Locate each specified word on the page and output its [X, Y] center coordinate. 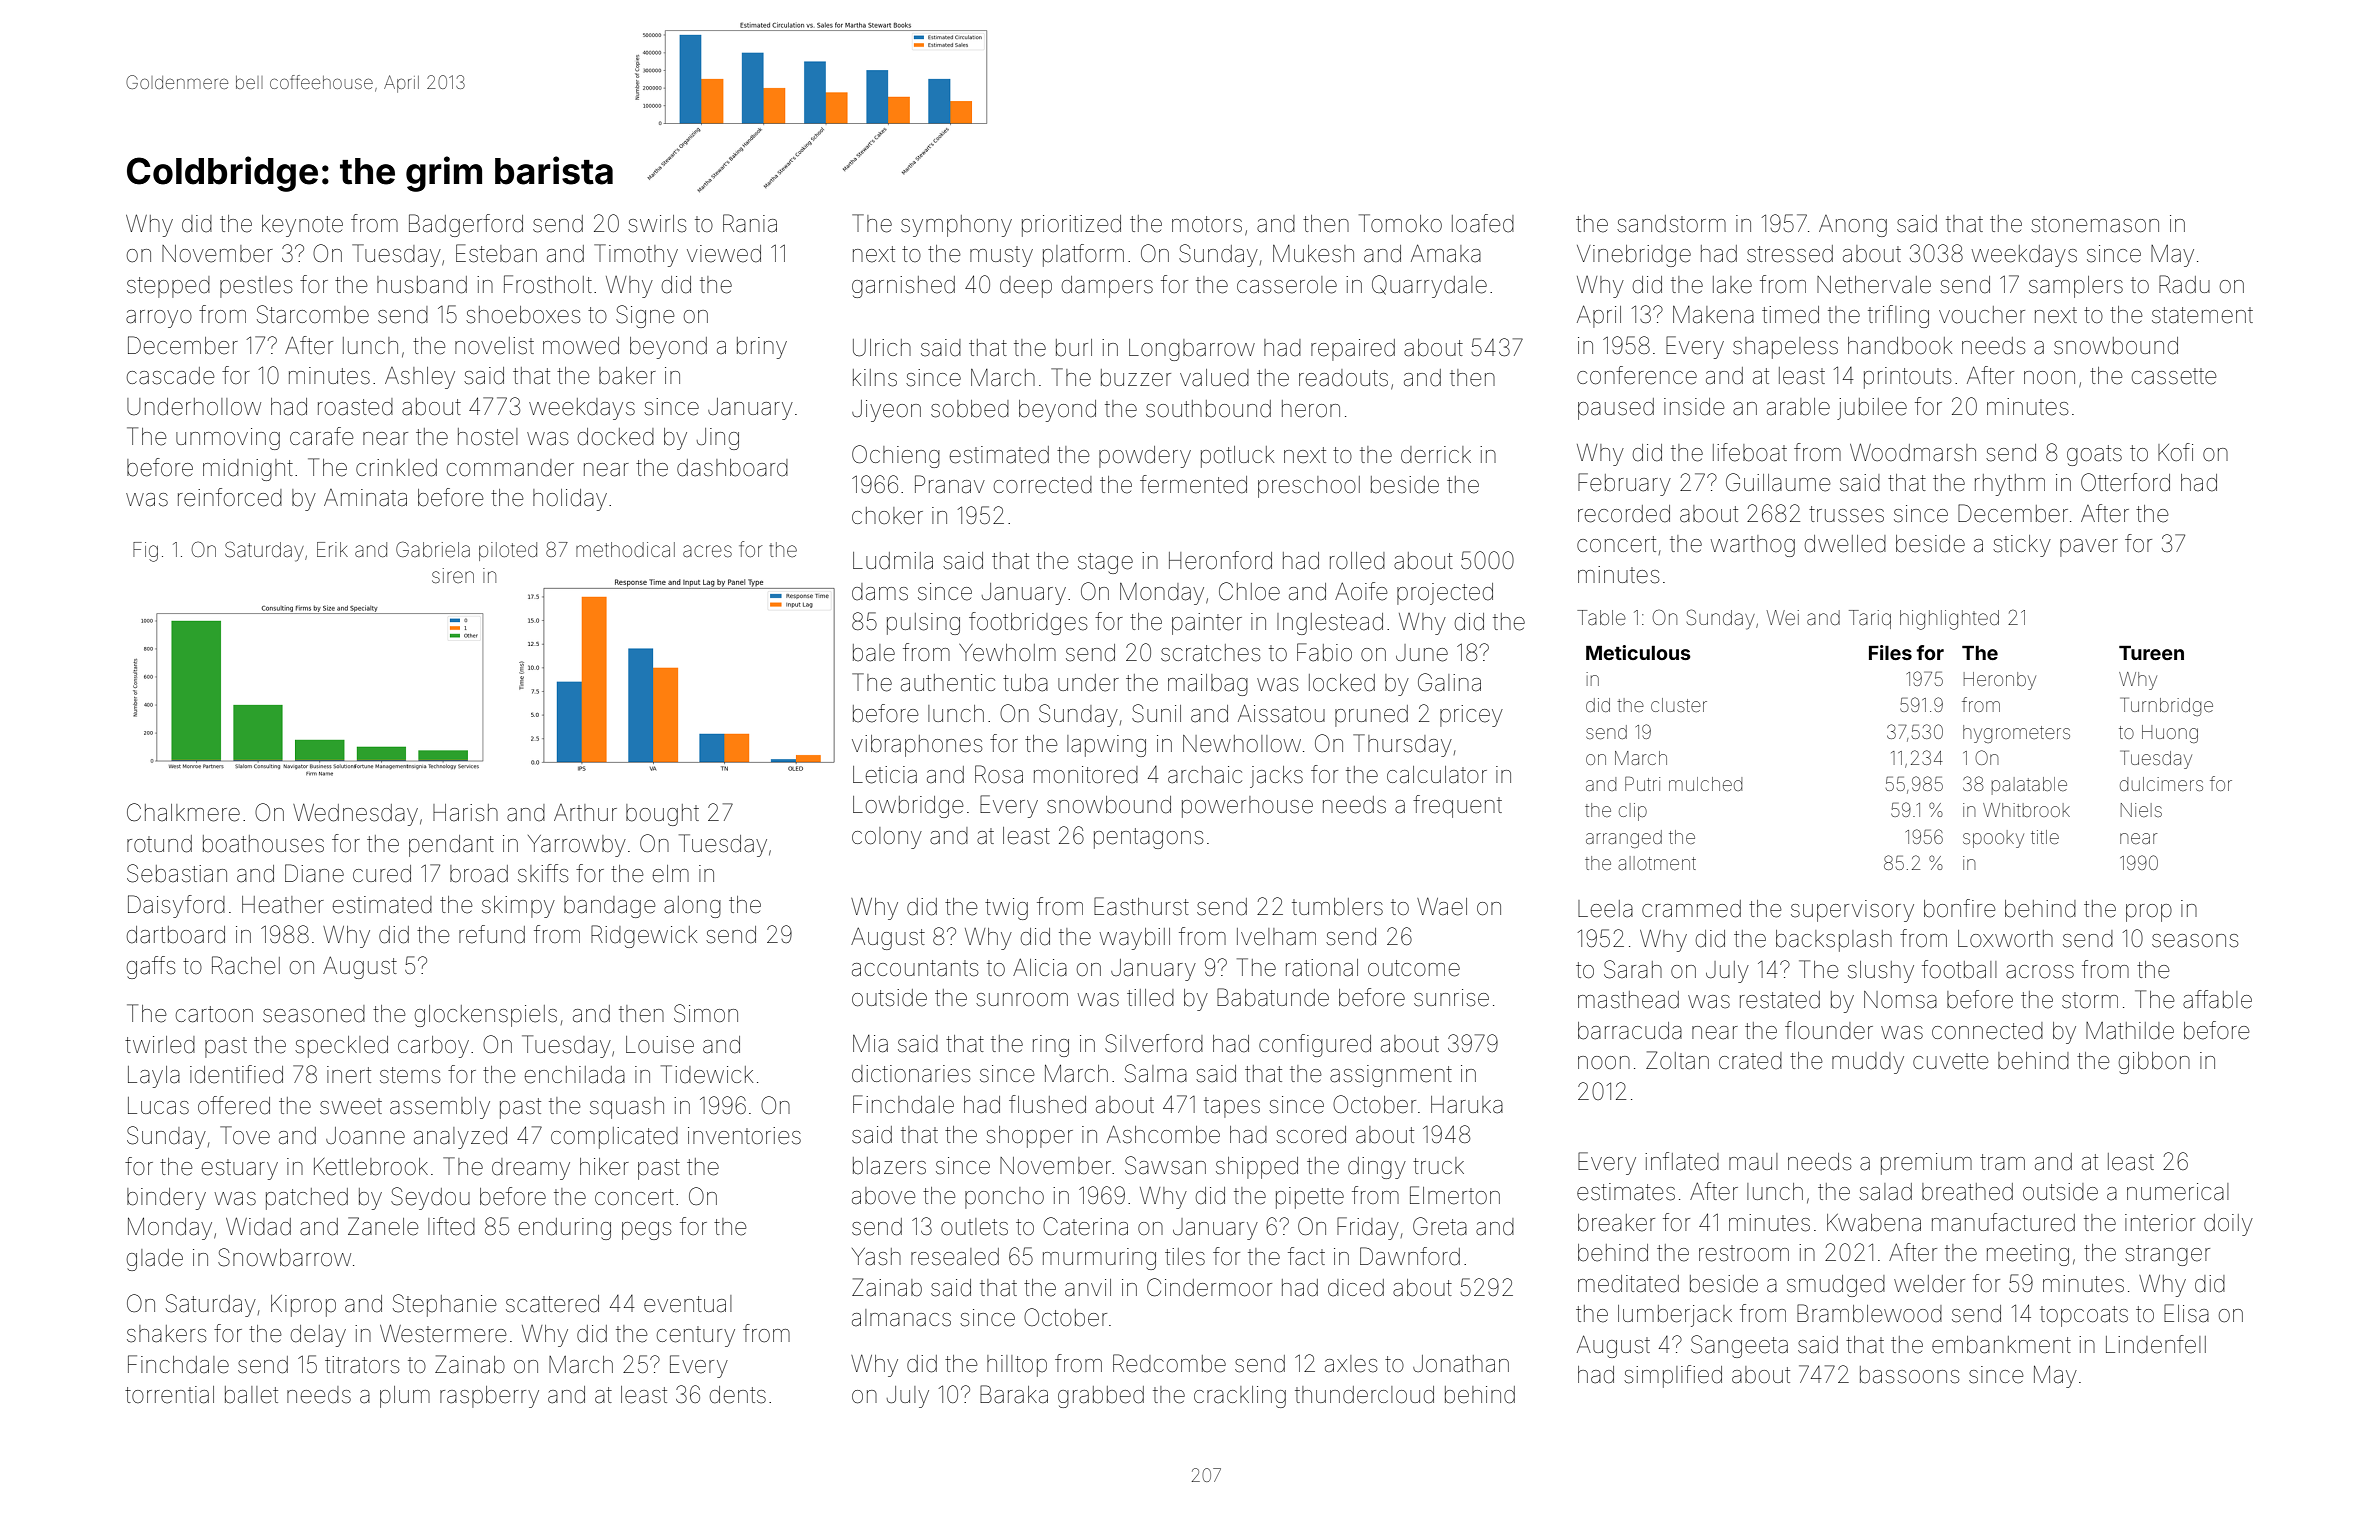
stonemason [2095, 224]
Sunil [1156, 713]
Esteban [496, 253]
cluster [1679, 705]
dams [880, 592]
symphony [956, 226]
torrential [169, 1395]
